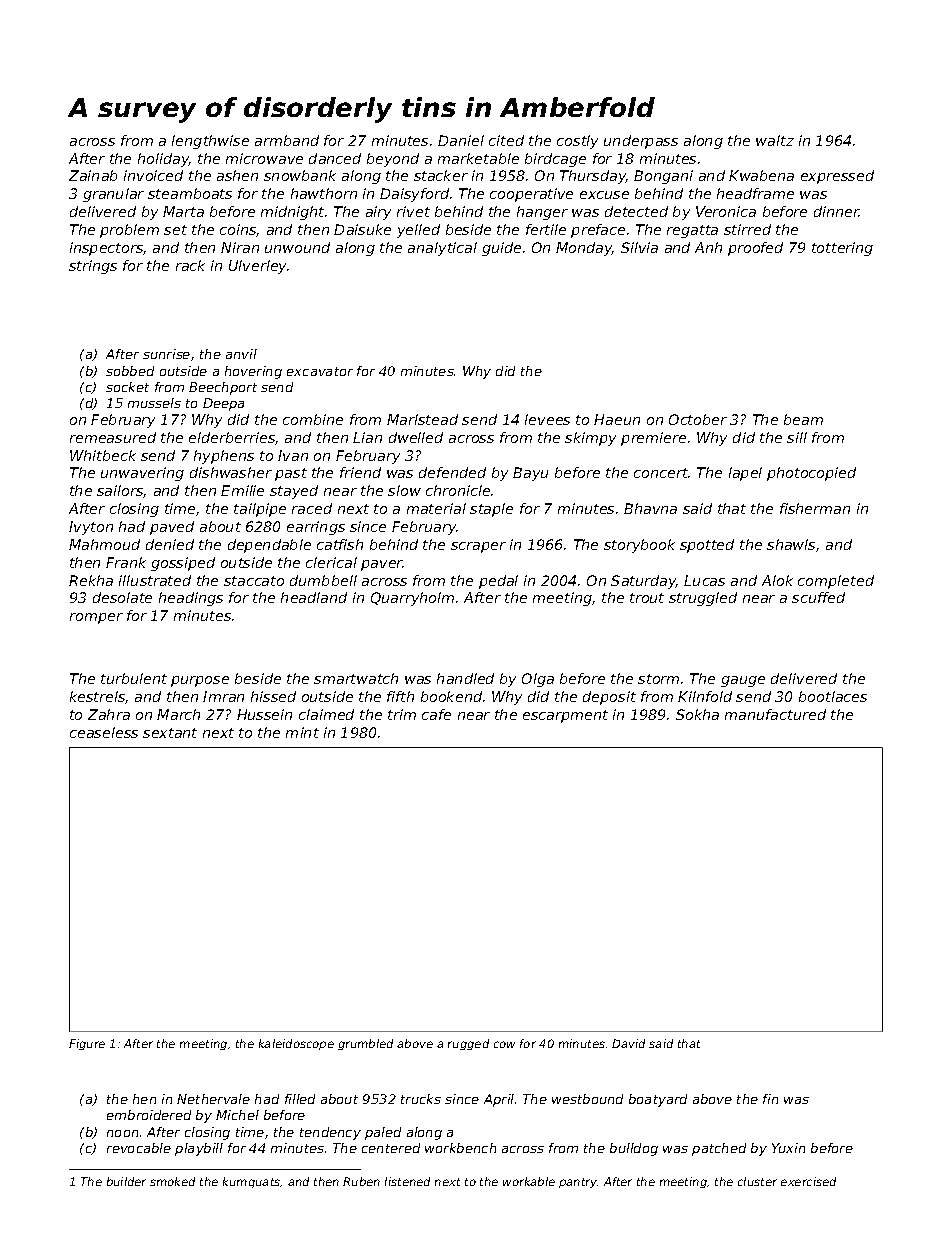 This screenshot has width=952, height=1233. I want to click on October, so click(698, 419).
